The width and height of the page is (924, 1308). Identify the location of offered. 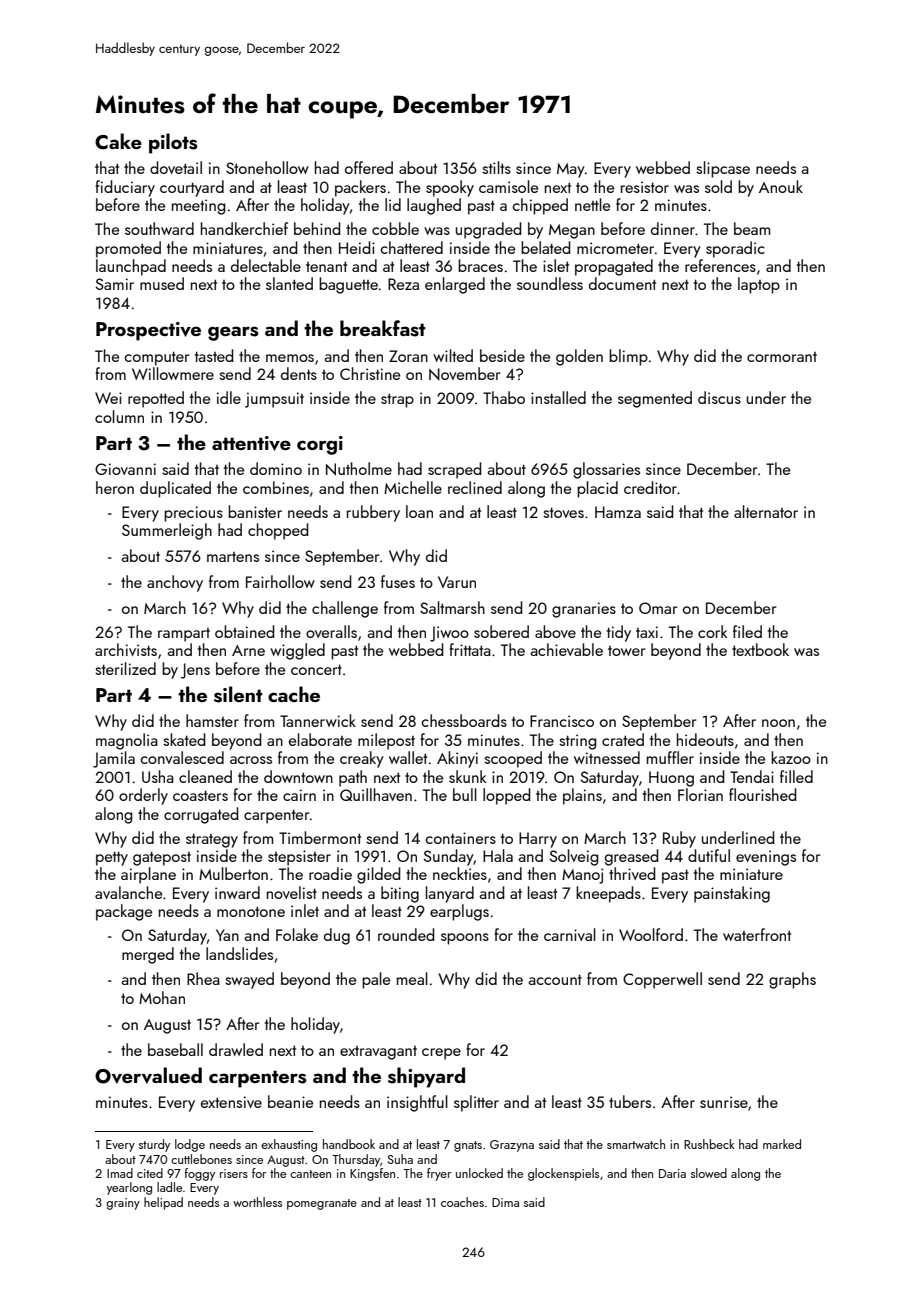
(369, 167).
